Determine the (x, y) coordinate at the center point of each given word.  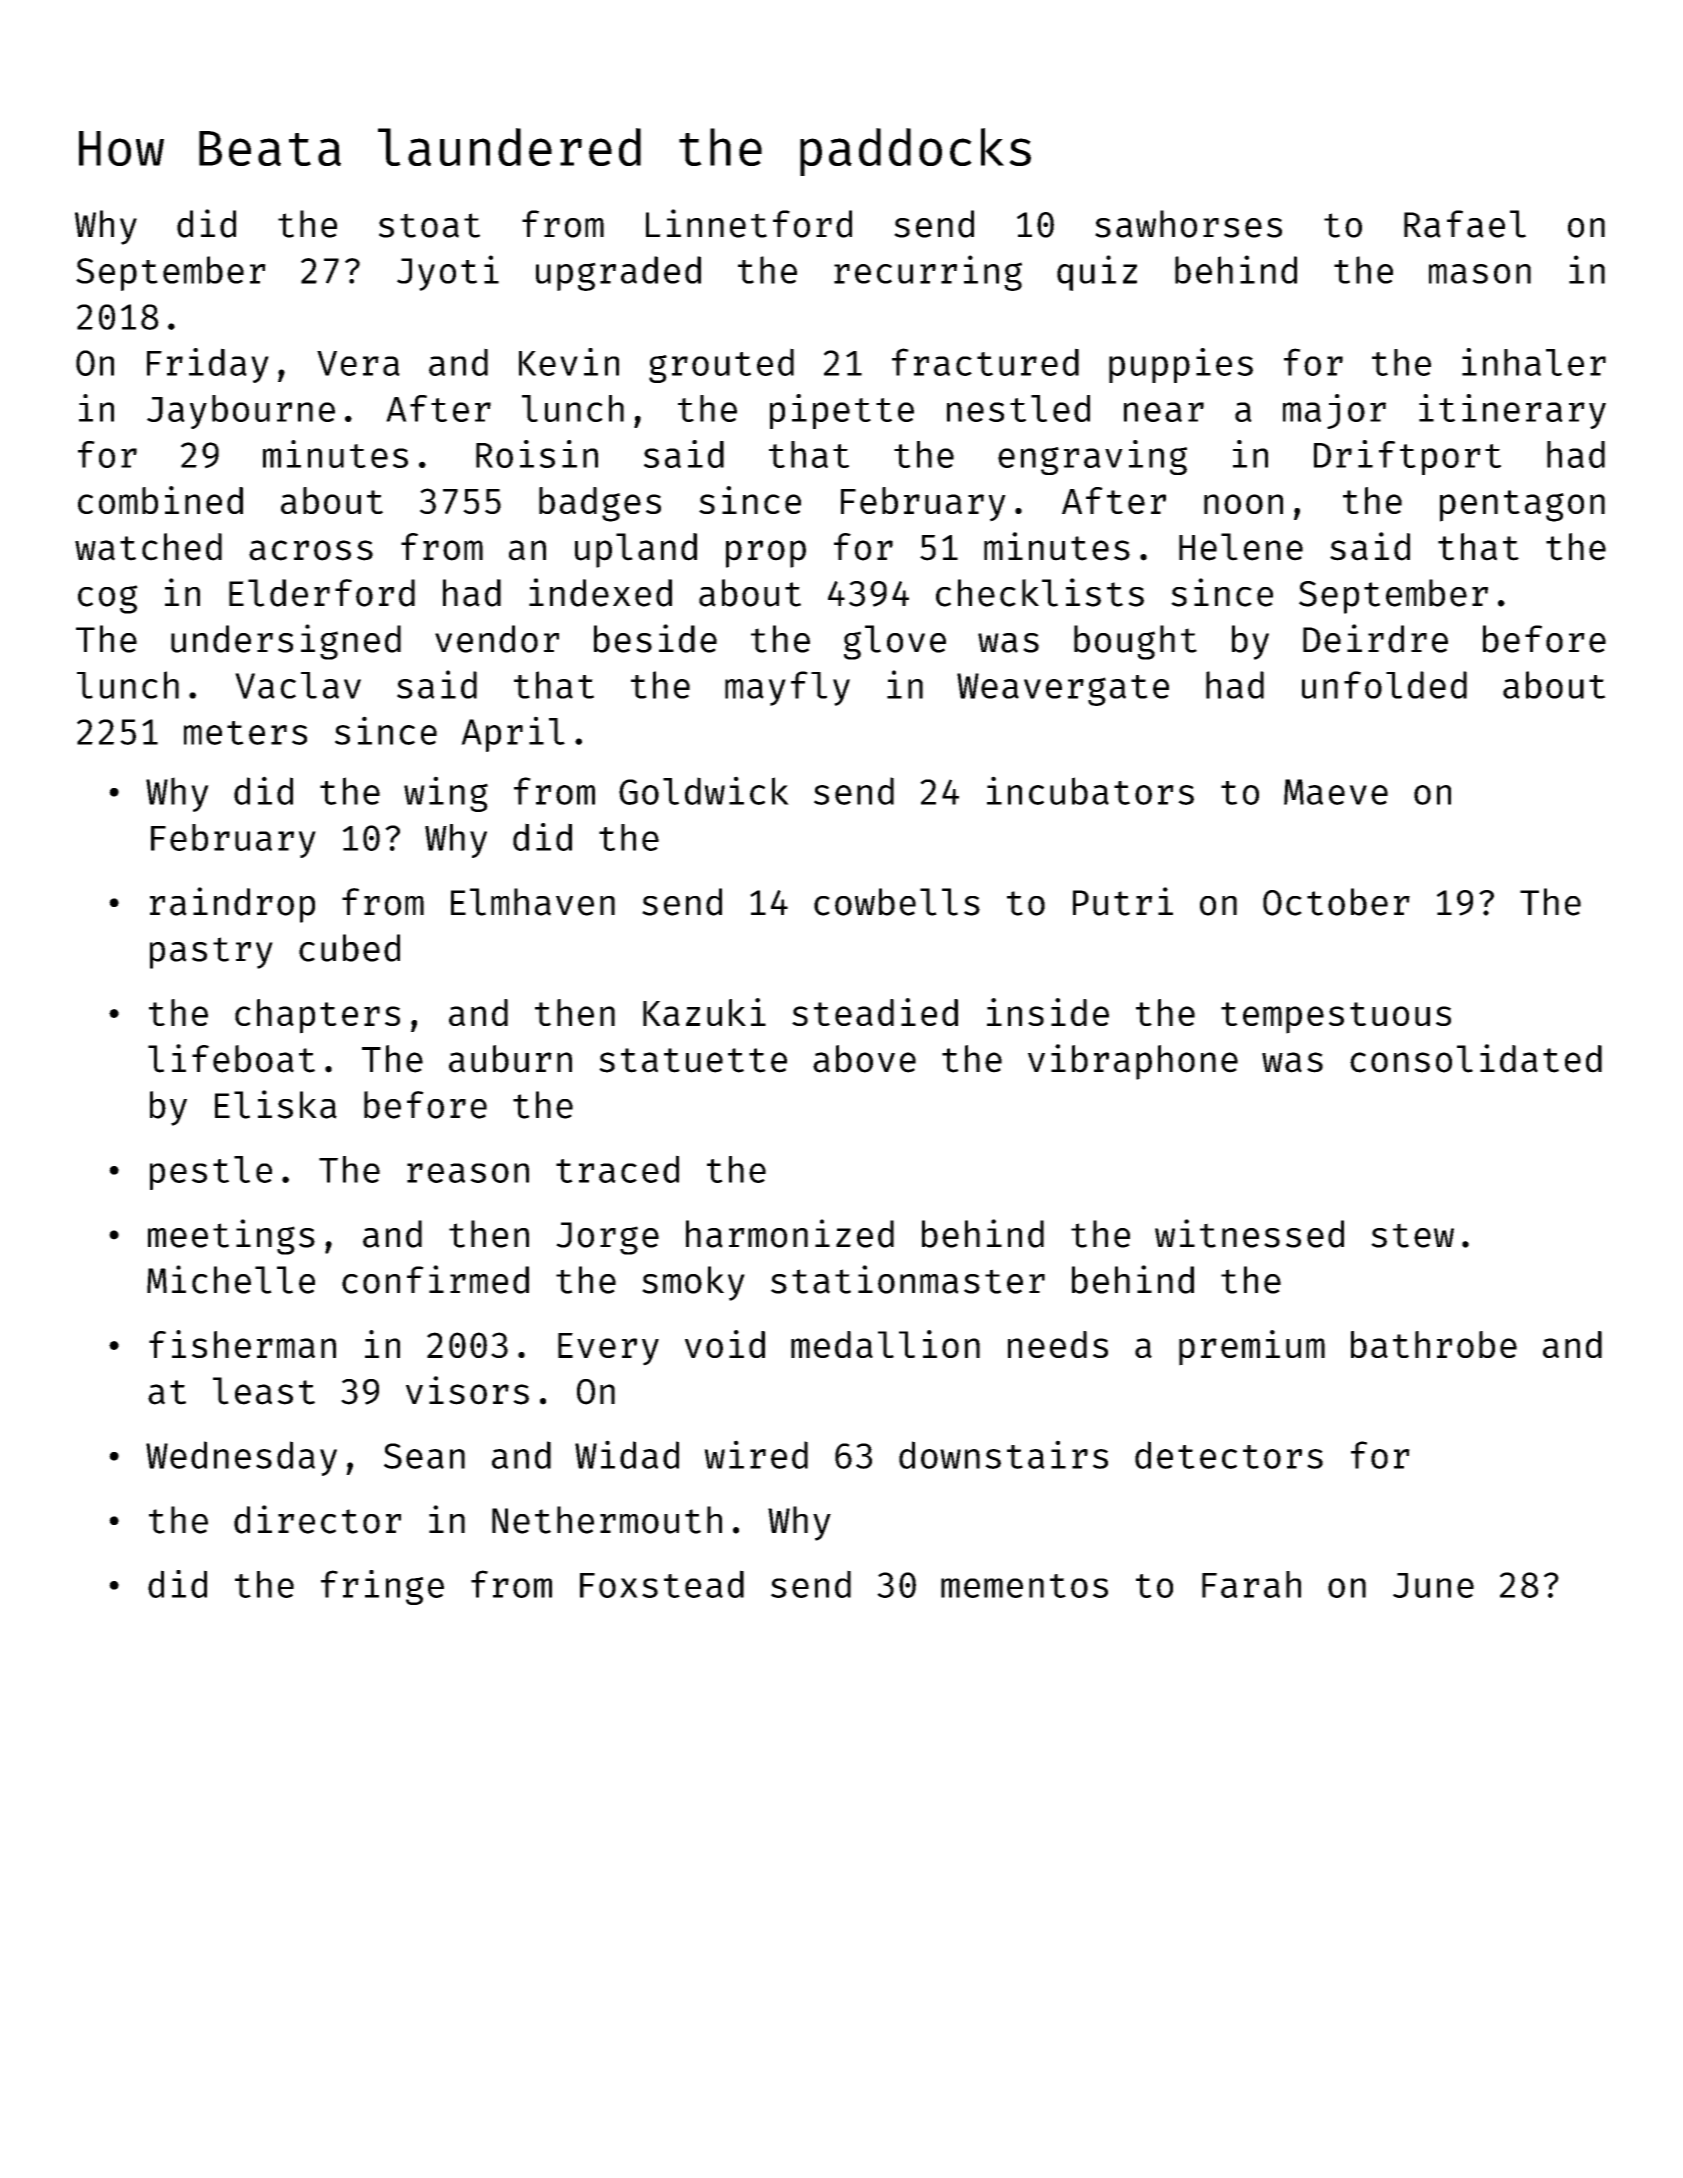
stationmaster (908, 1279)
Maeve (1336, 792)
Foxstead (662, 1584)
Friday (208, 365)
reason (468, 1173)
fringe (382, 1587)
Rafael (1465, 224)
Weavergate (1063, 689)
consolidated (1476, 1058)
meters (245, 733)
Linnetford (749, 223)
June (1433, 1585)
